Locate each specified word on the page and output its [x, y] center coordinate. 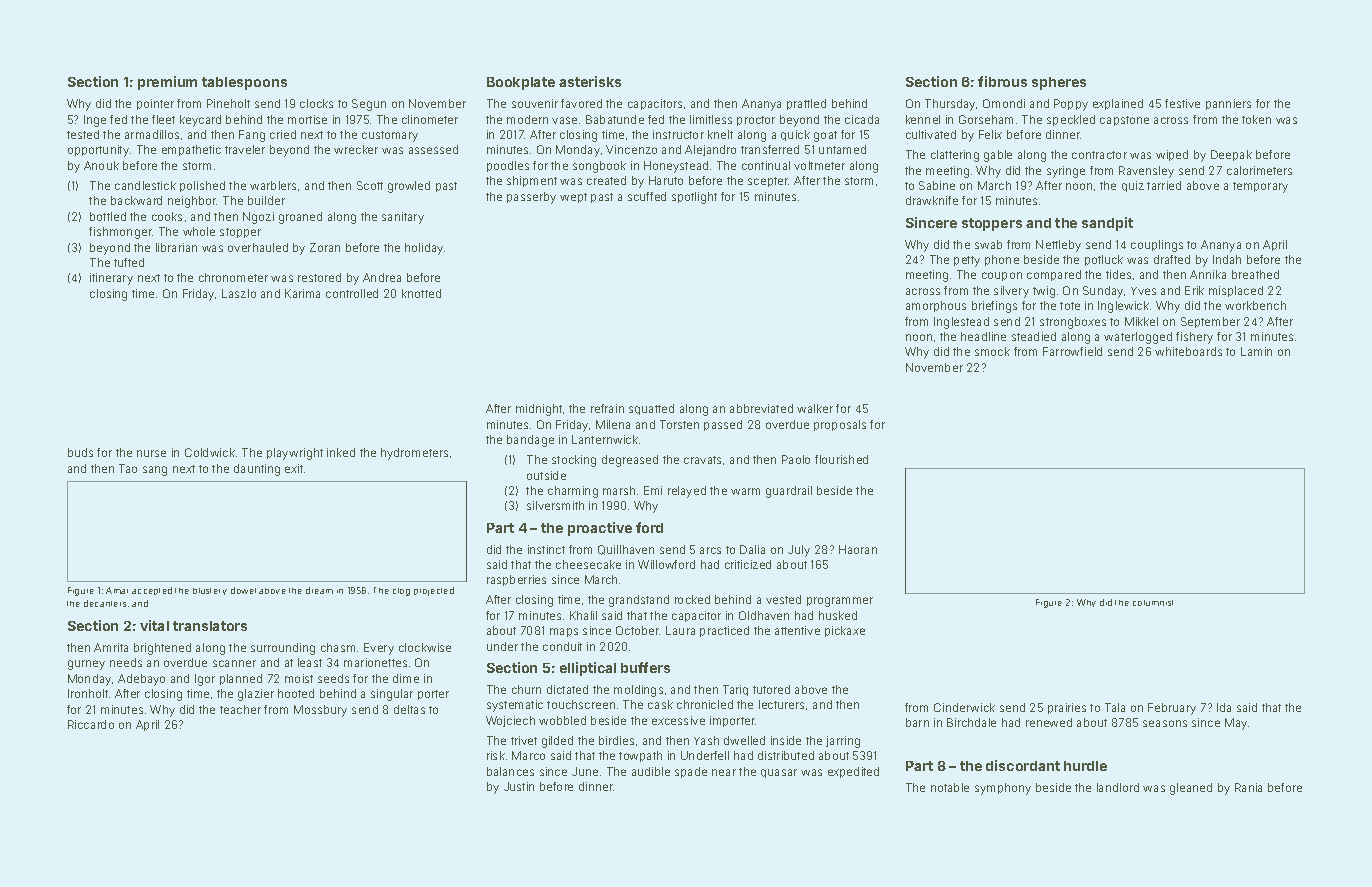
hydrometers [414, 454]
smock [992, 351]
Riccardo [91, 724]
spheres [1059, 83]
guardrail [789, 492]
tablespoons [244, 83]
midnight [539, 410]
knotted [421, 293]
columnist [1153, 603]
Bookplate [521, 83]
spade [691, 772]
